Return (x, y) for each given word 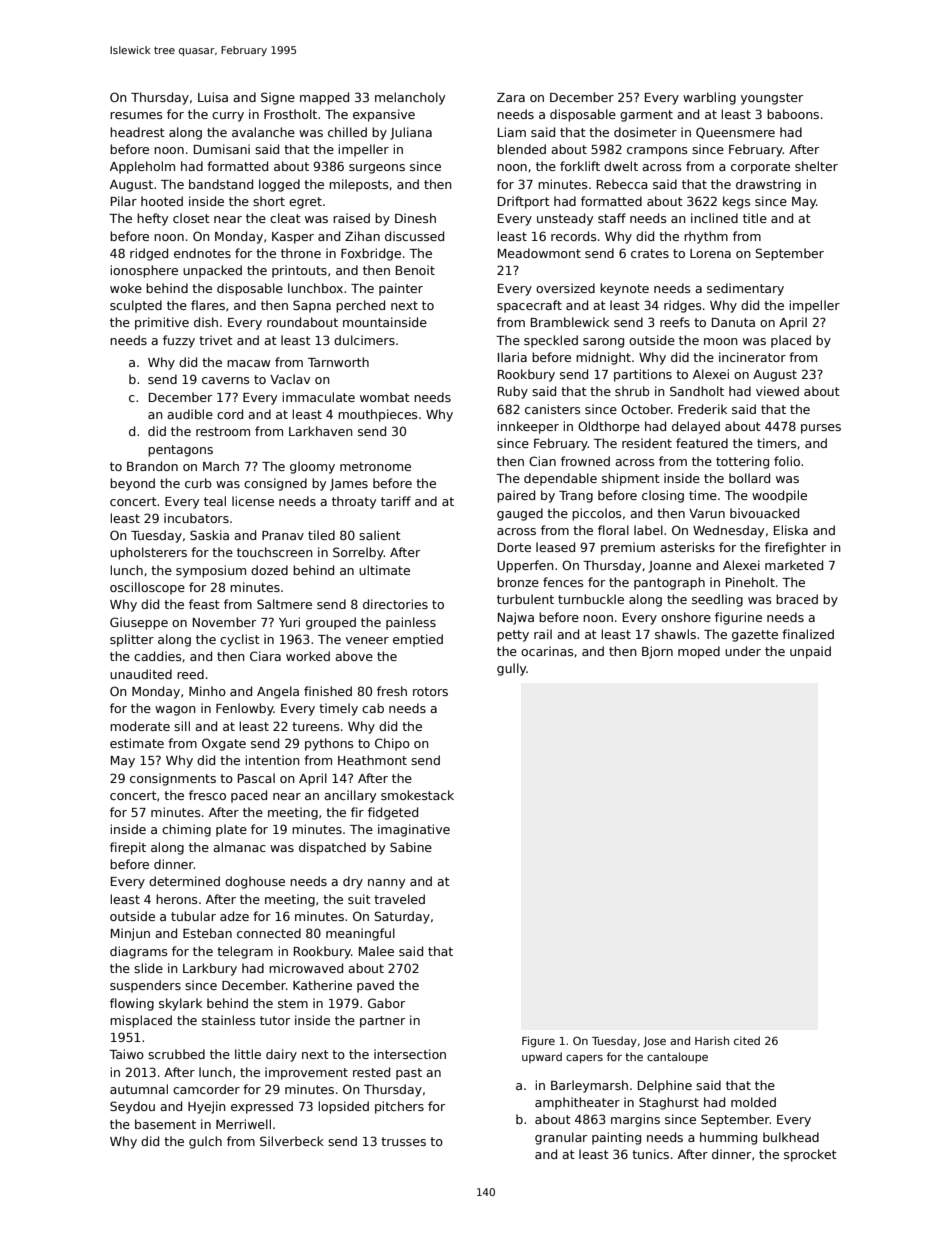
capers (584, 1059)
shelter (816, 166)
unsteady (565, 219)
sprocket (810, 1155)
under (743, 651)
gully (511, 669)
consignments (173, 779)
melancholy (410, 98)
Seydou (132, 1107)
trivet (216, 340)
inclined (714, 218)
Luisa (213, 97)
